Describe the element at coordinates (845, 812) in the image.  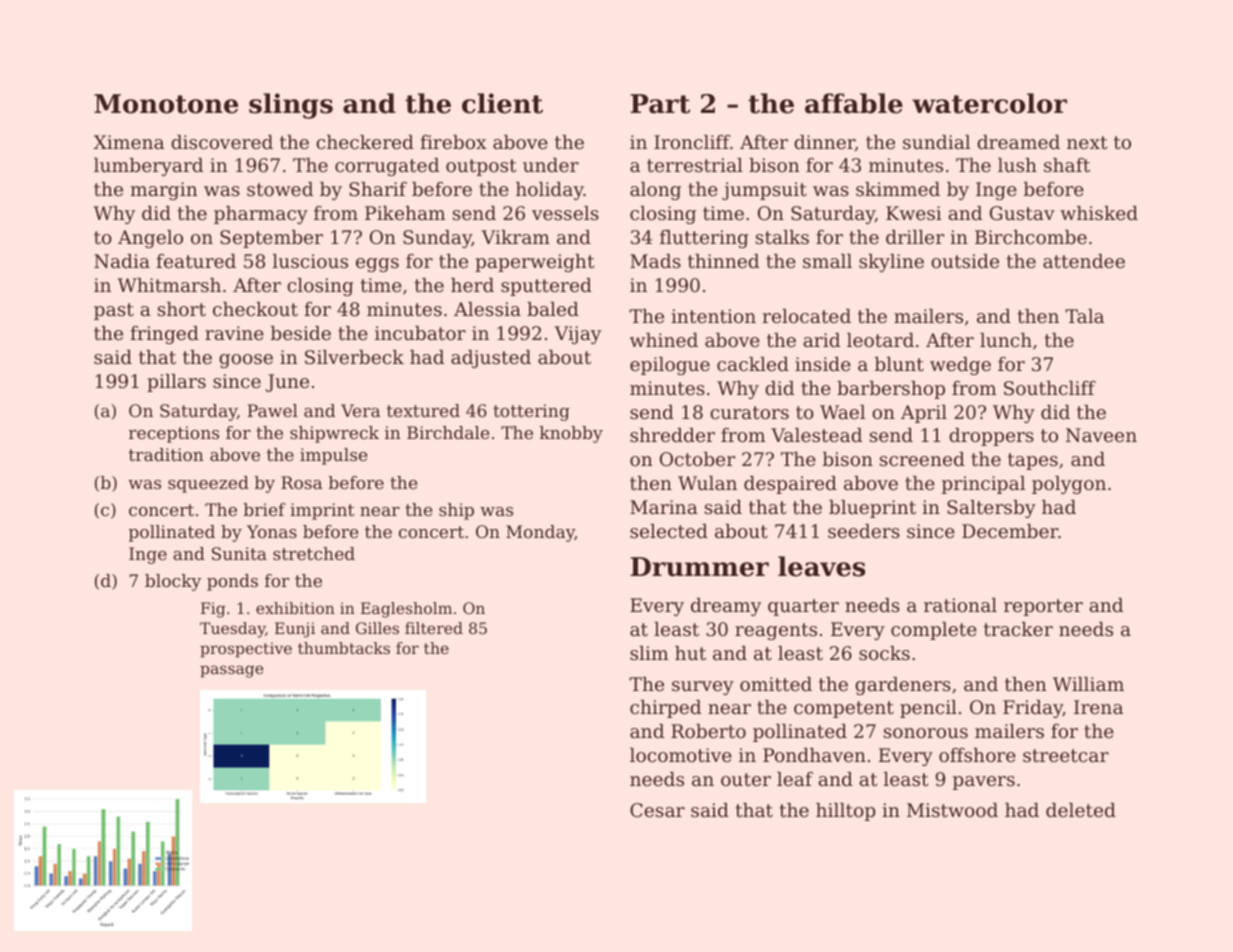
I see `hilltop` at that location.
